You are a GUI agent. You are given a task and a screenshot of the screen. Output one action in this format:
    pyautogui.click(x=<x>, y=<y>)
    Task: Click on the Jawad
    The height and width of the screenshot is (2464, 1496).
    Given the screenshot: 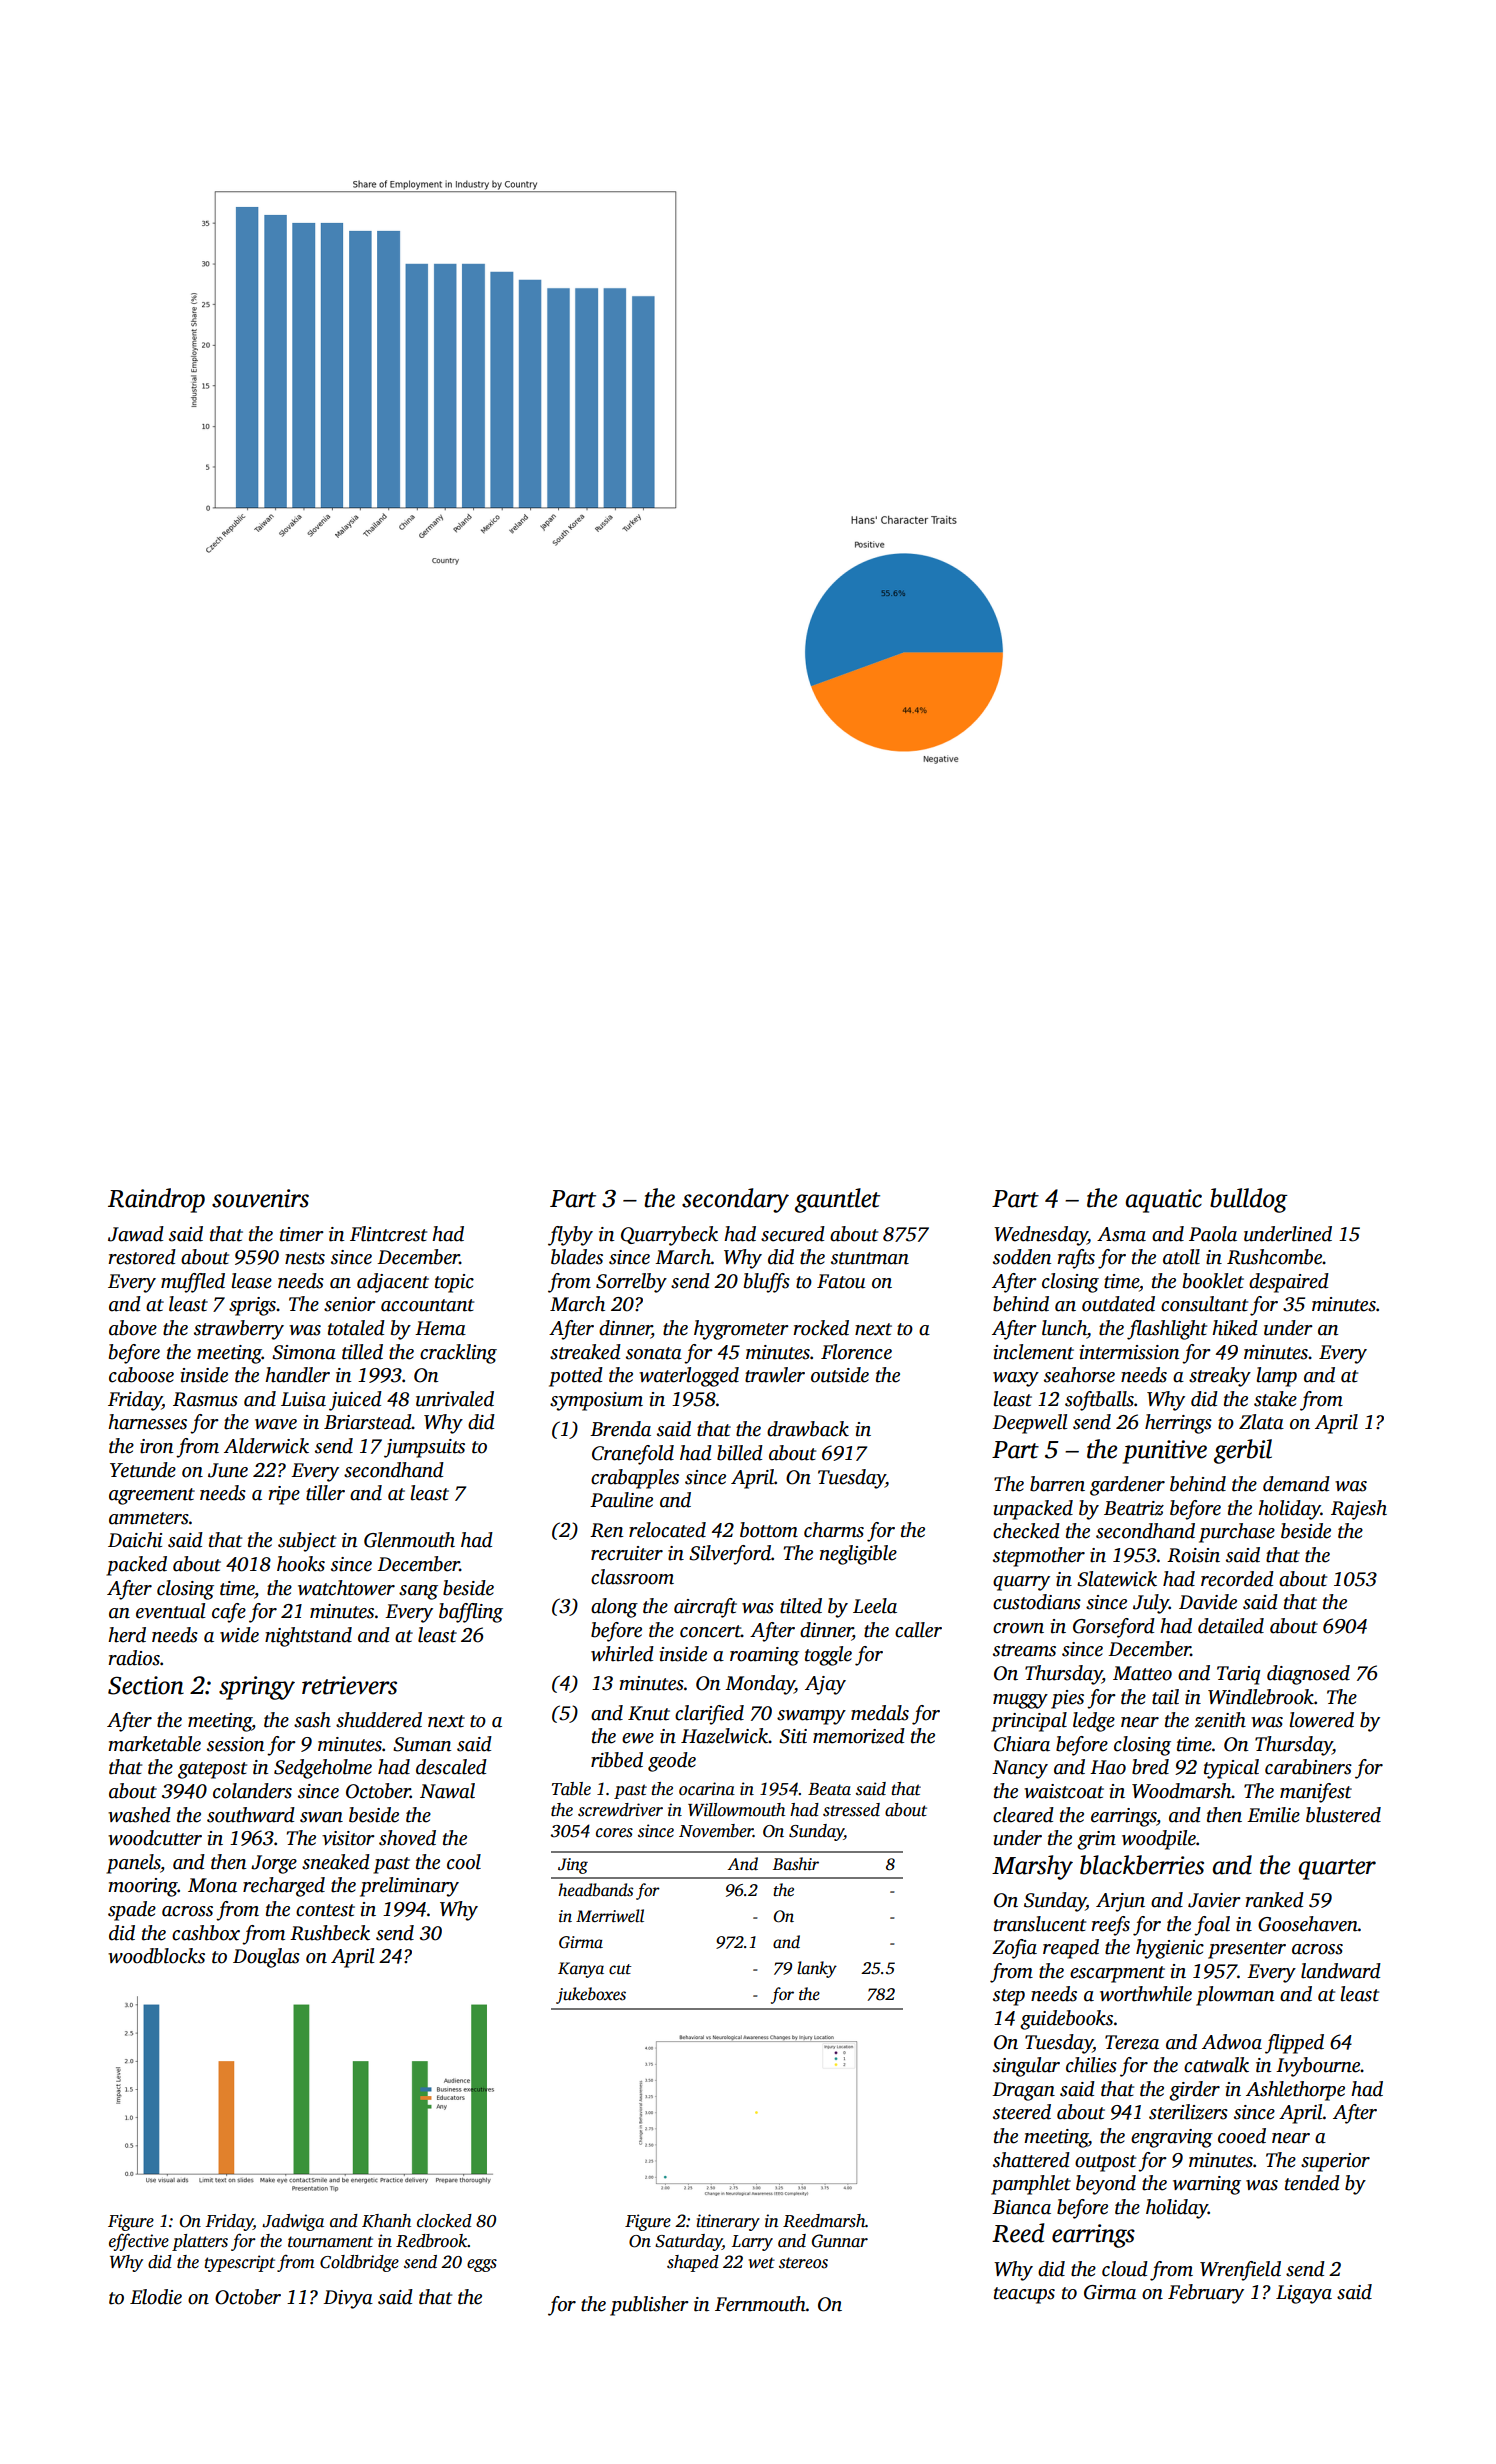 What is the action you would take?
    pyautogui.click(x=136, y=1234)
